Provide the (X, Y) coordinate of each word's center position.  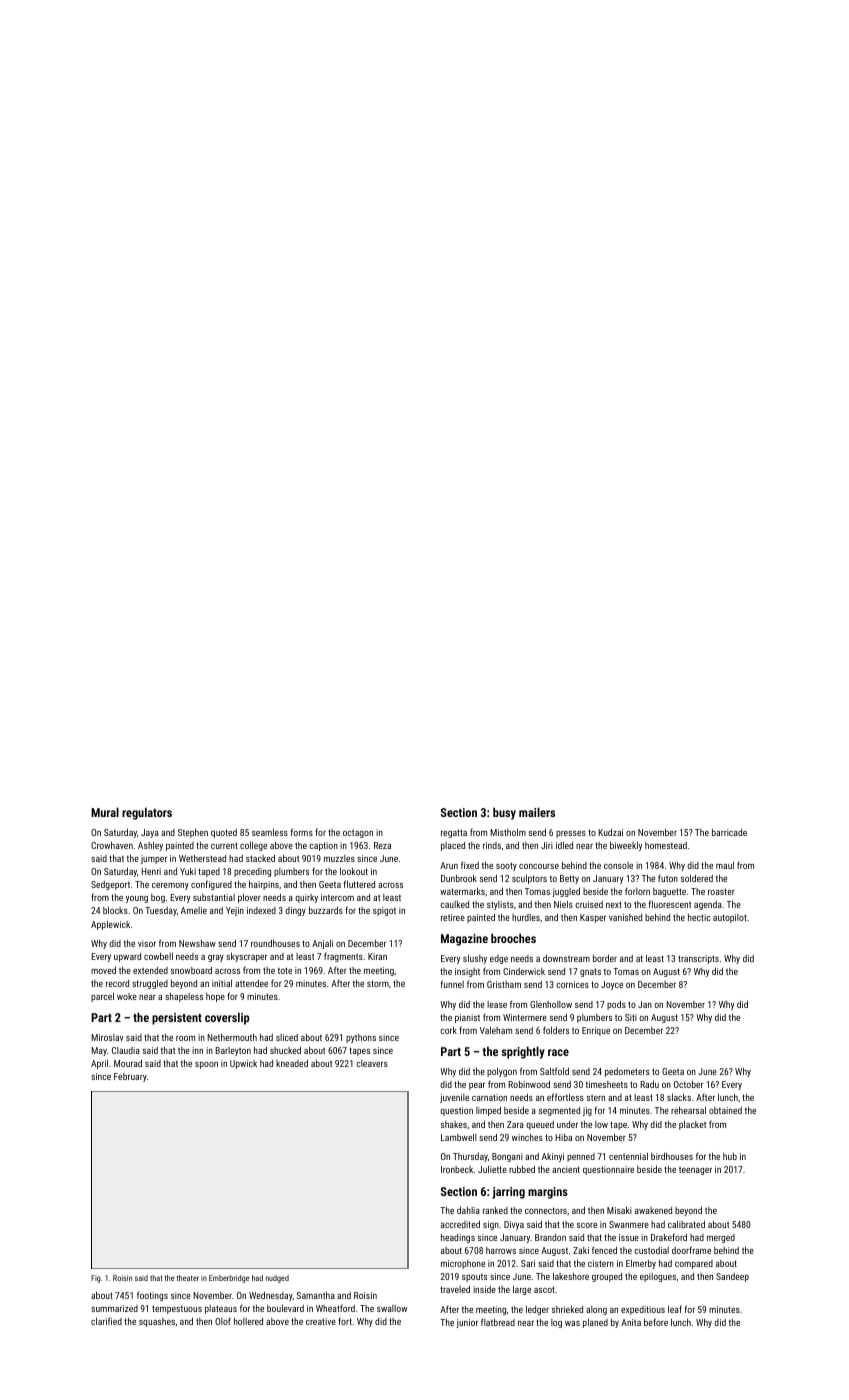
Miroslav (107, 1037)
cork (448, 1030)
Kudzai (610, 832)
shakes (454, 1124)
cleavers (372, 1063)
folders (556, 1030)
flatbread (498, 1322)
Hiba (563, 1137)
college (253, 846)
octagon (358, 834)
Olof (223, 1321)
